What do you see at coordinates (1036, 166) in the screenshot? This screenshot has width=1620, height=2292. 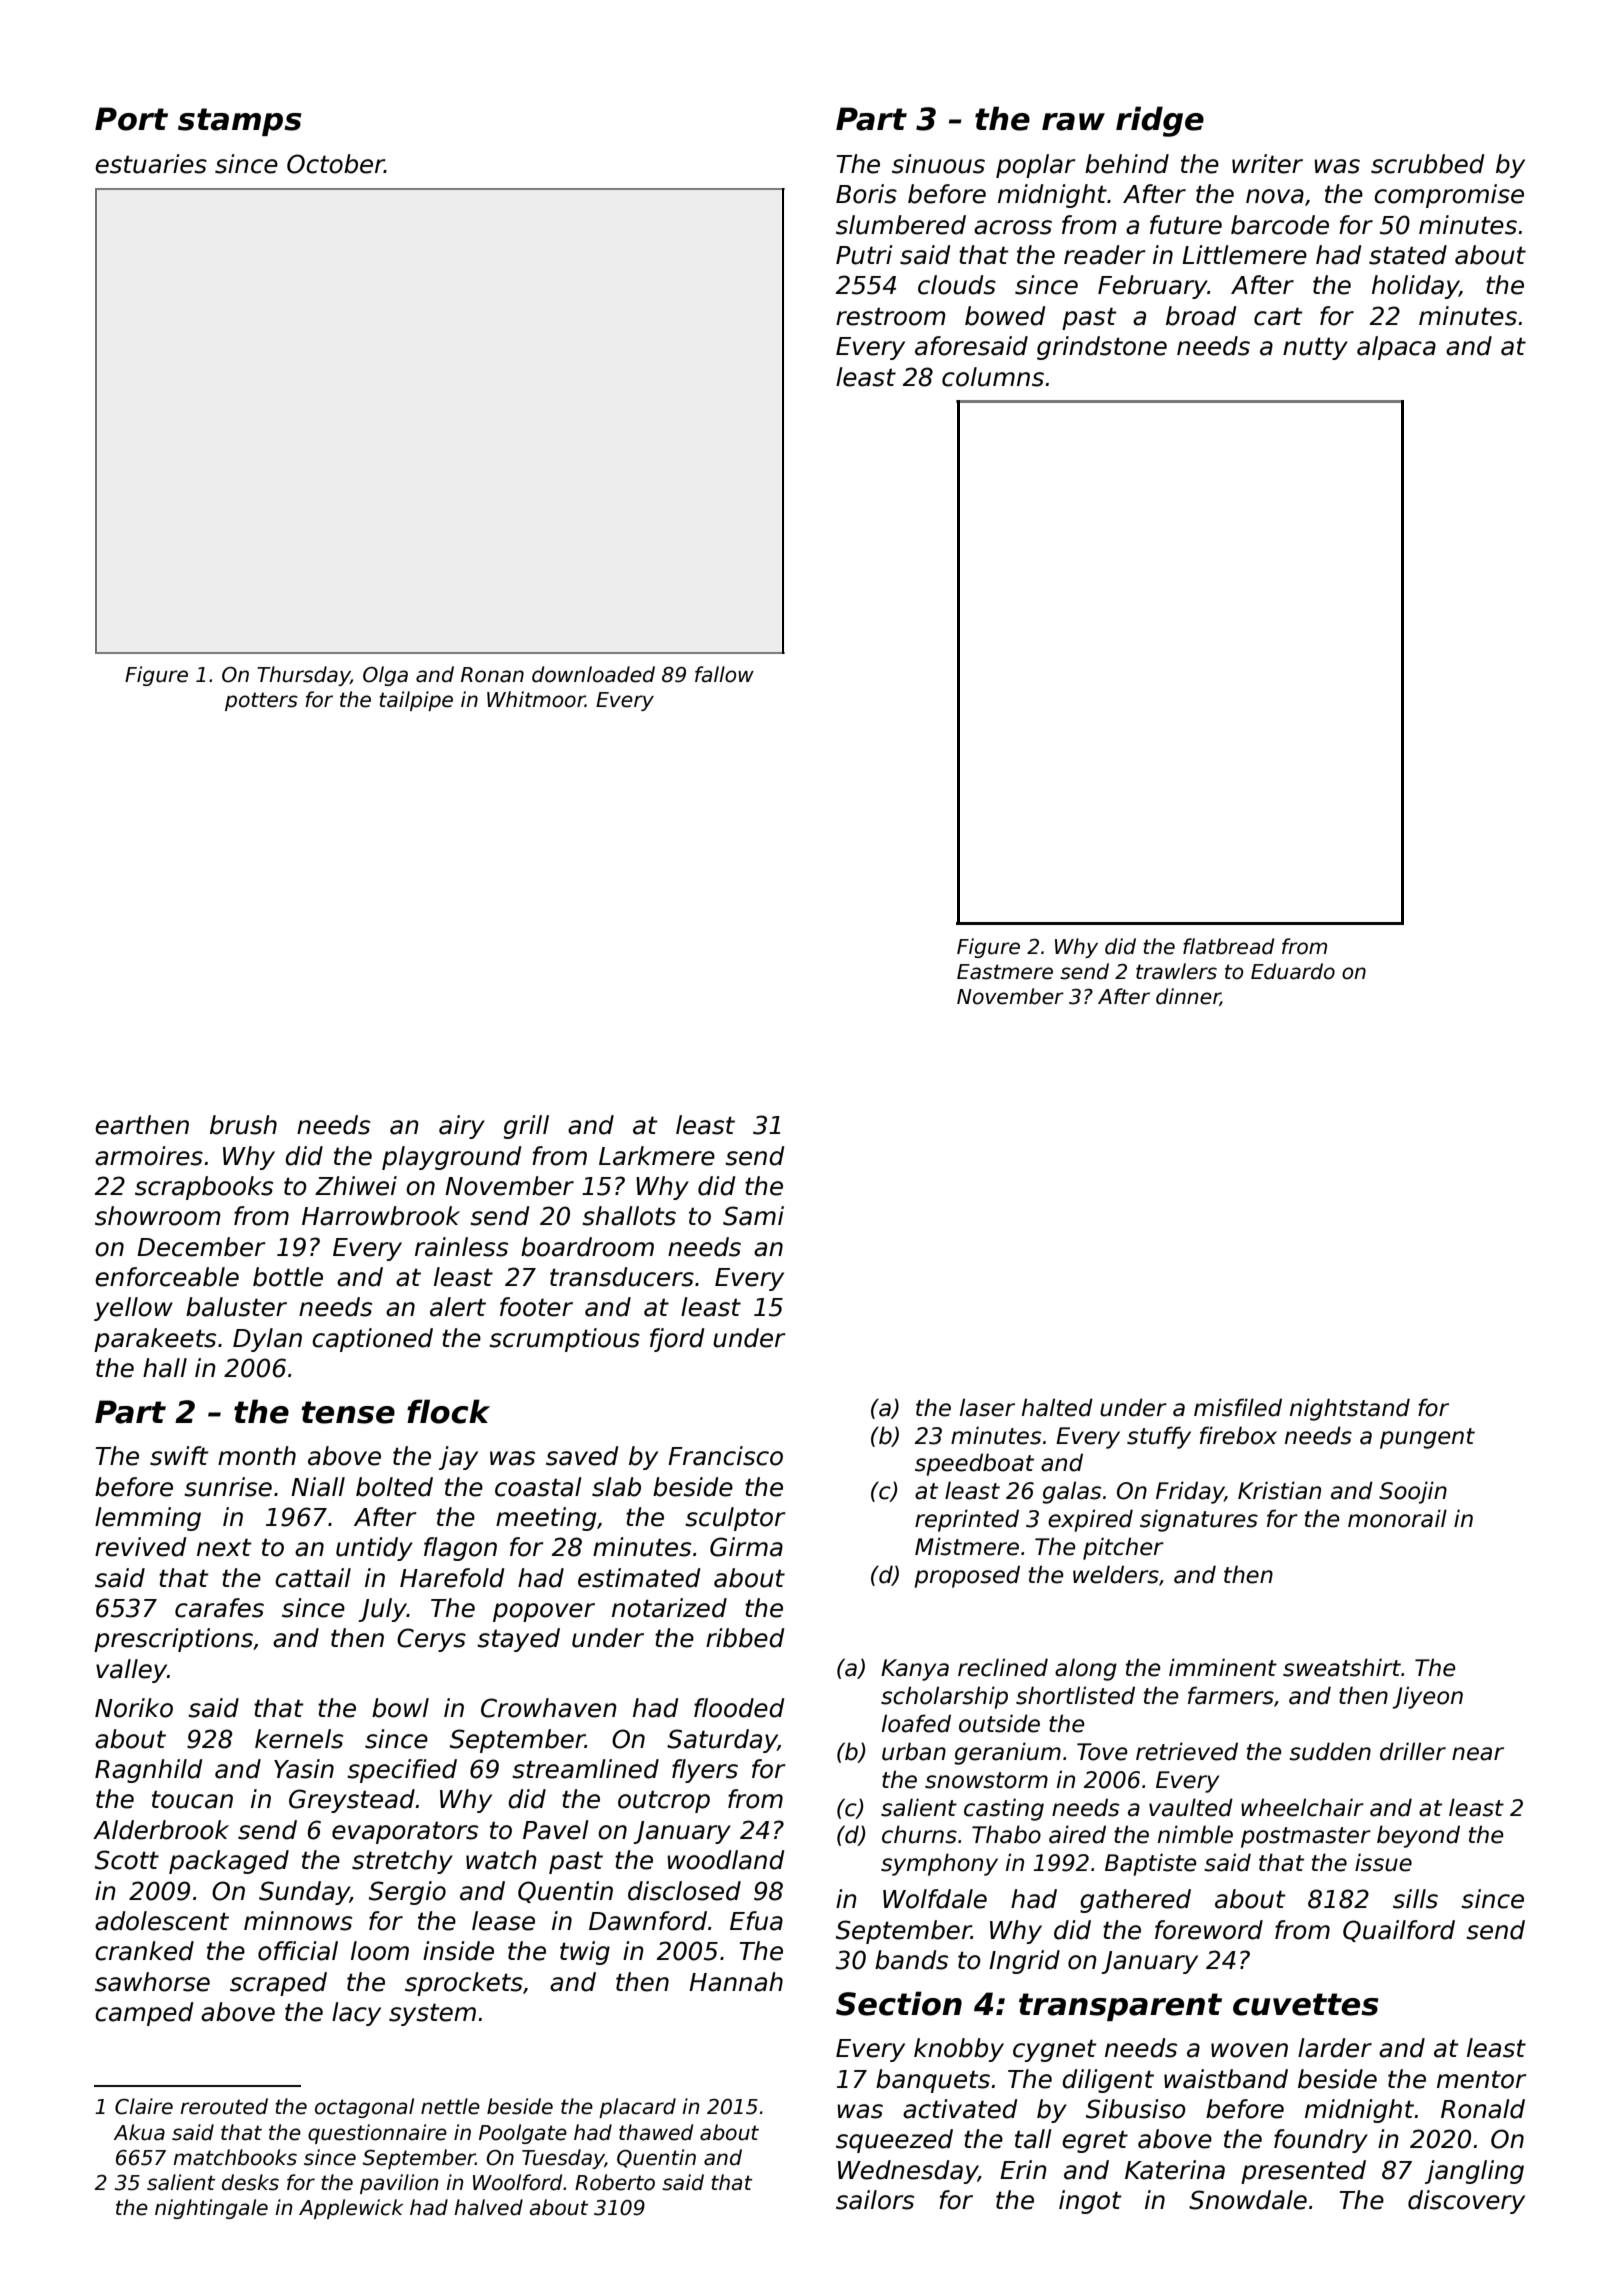 I see `poplar` at bounding box center [1036, 166].
